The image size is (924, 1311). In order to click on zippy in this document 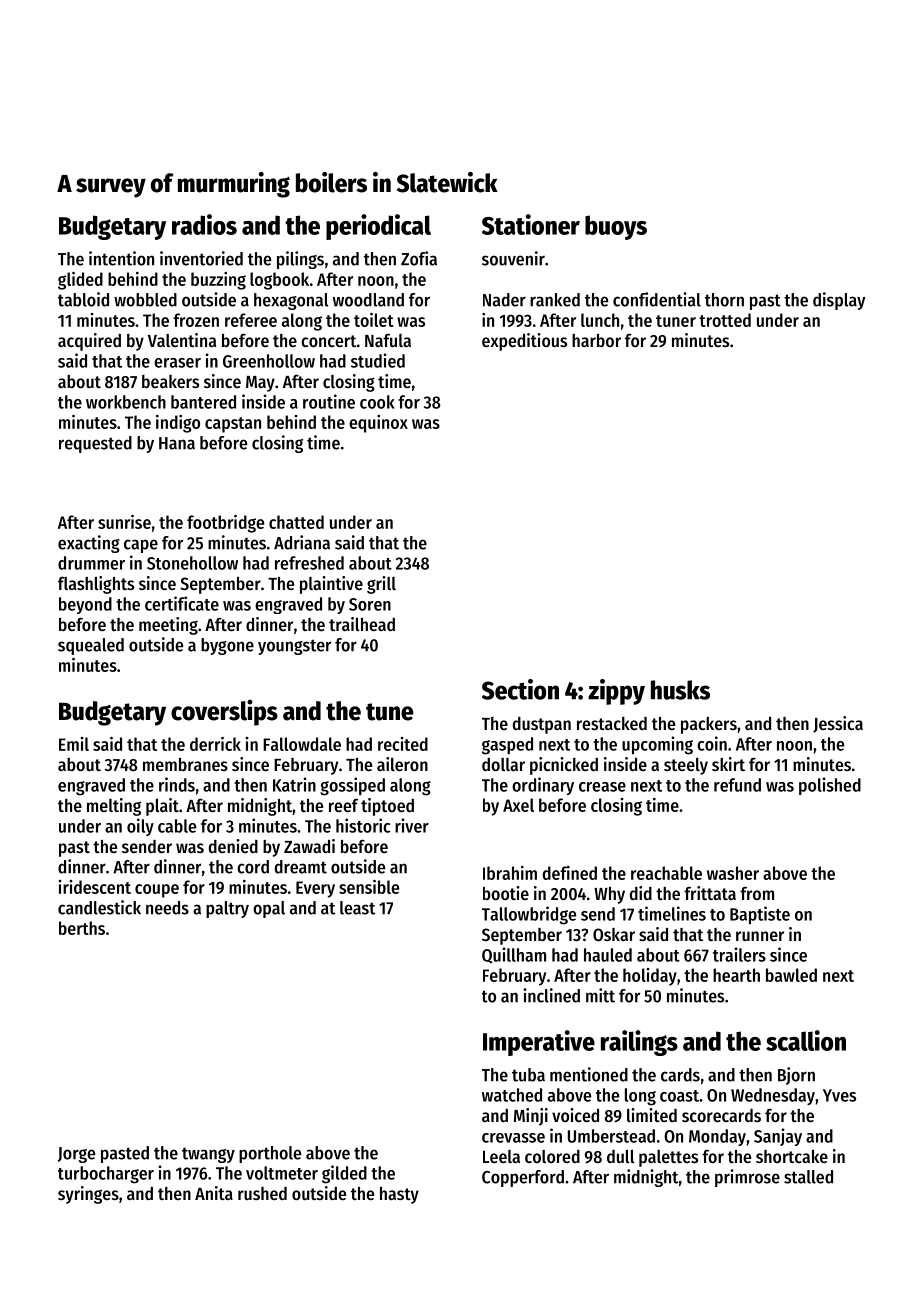, I will do `click(616, 692)`.
